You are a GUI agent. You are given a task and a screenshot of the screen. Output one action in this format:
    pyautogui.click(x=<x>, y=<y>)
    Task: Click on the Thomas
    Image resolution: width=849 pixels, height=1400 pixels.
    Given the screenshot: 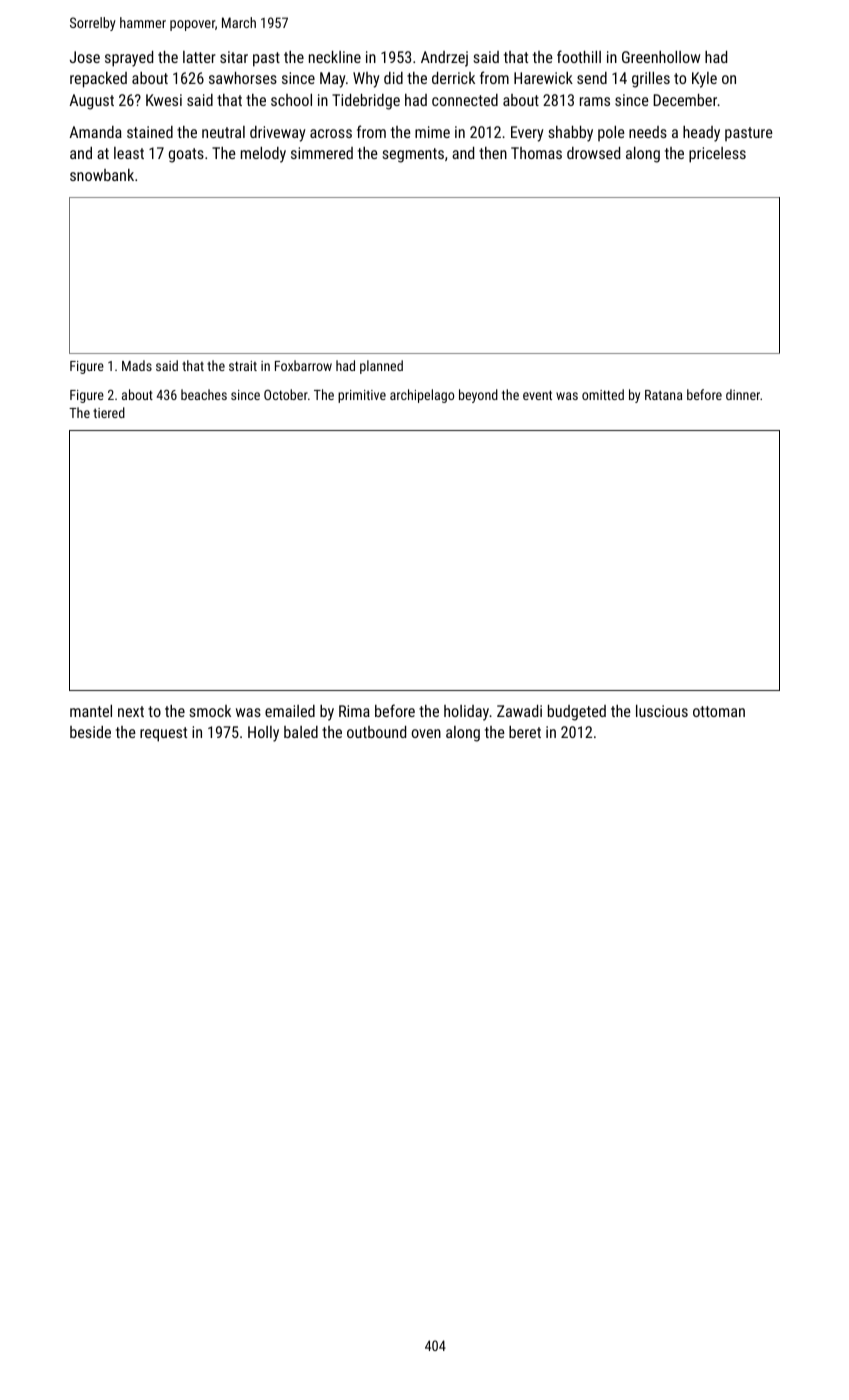 What is the action you would take?
    pyautogui.click(x=536, y=153)
